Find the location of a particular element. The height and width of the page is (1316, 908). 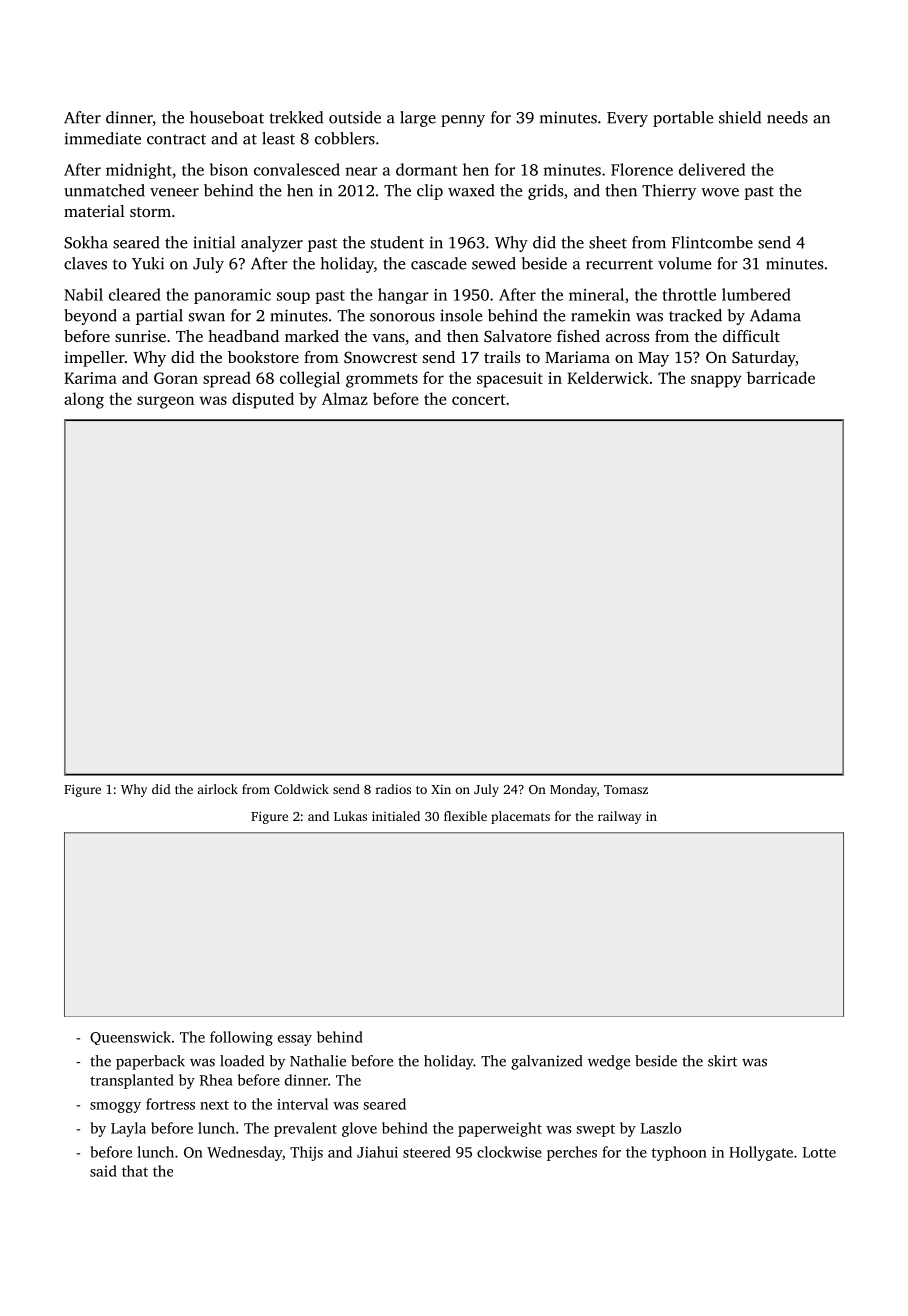

Monday is located at coordinates (573, 790).
